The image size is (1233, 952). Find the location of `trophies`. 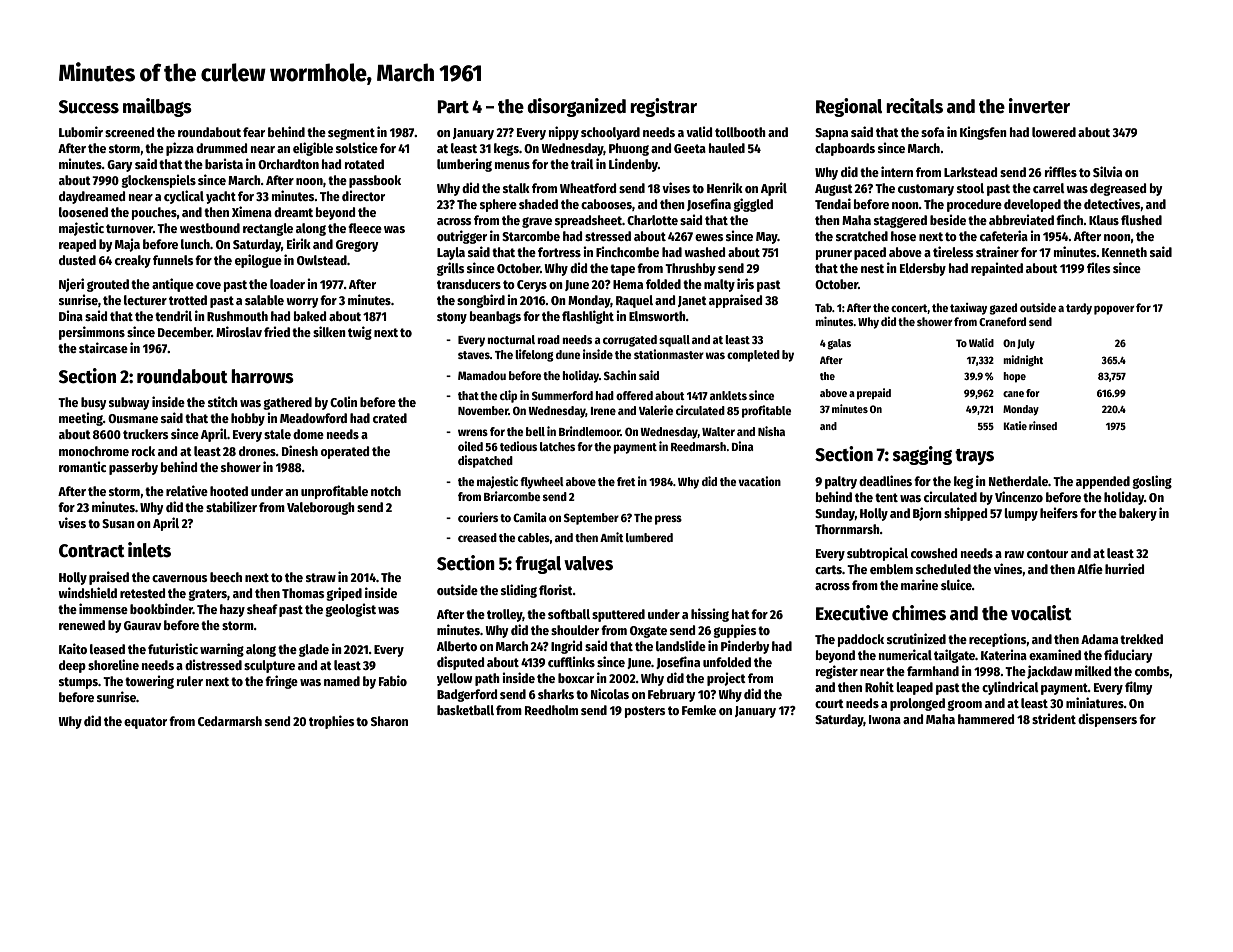

trophies is located at coordinates (331, 722).
